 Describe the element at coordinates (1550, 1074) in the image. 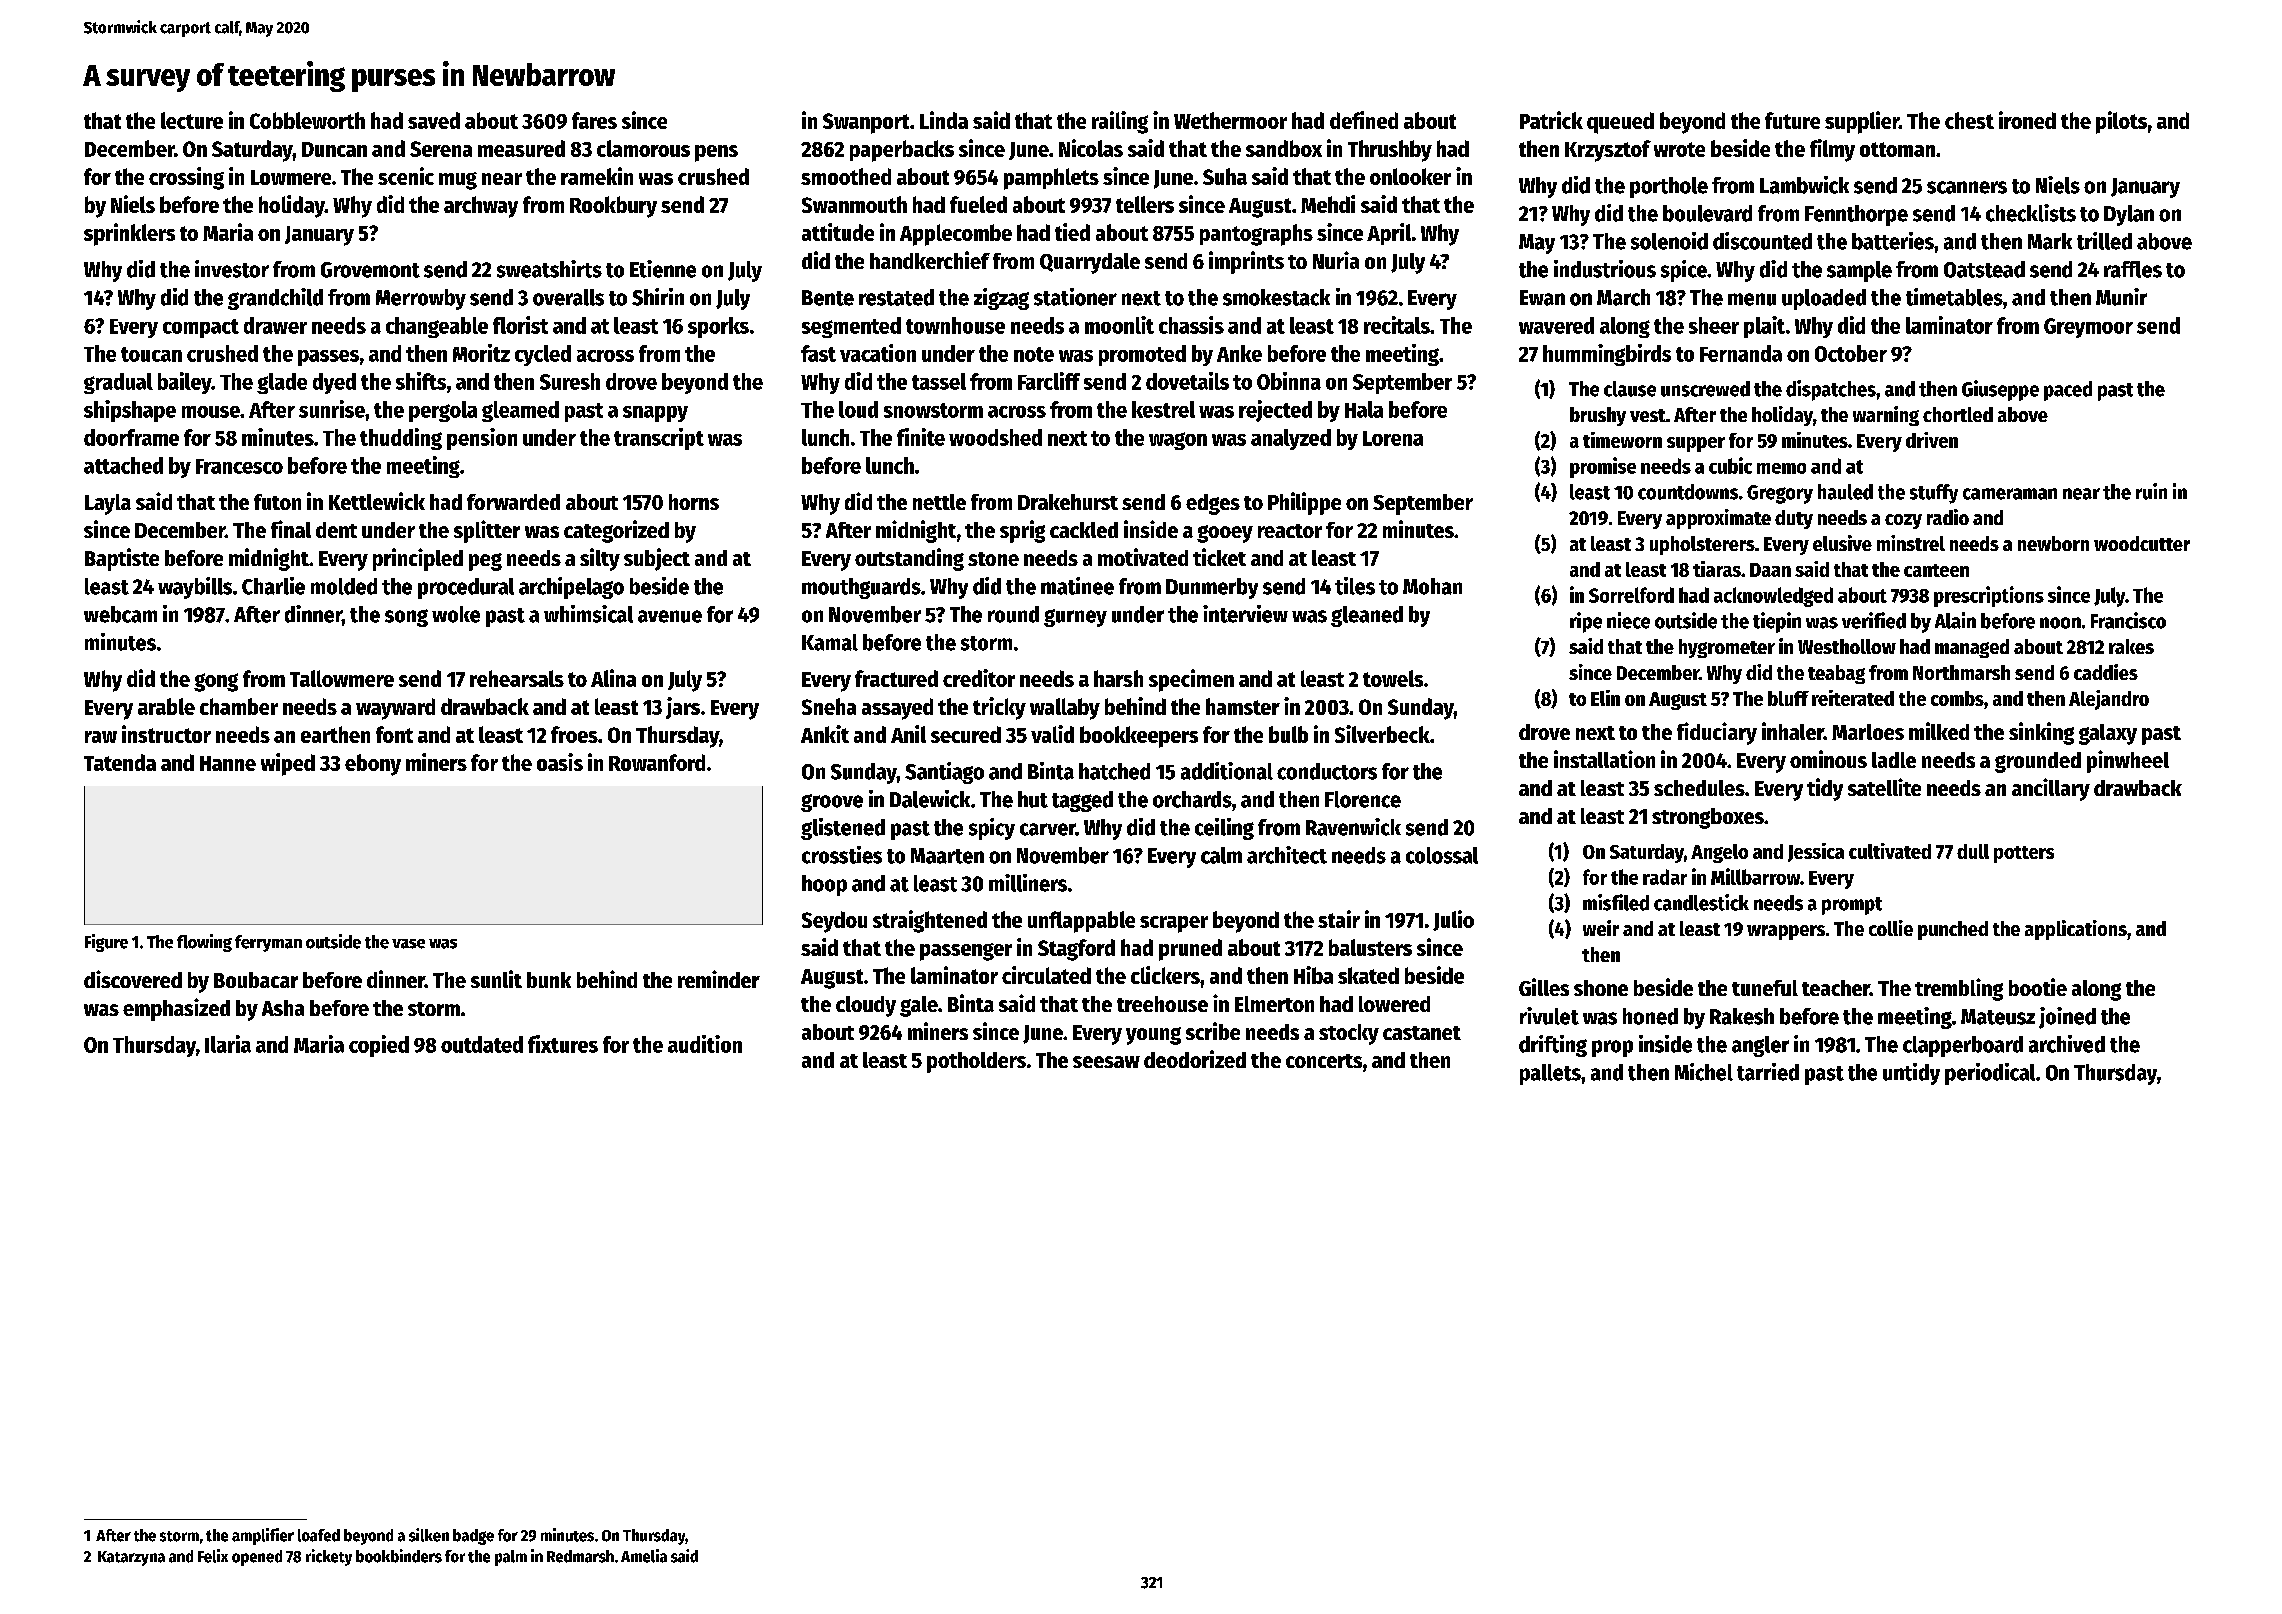

I see `pallets` at that location.
